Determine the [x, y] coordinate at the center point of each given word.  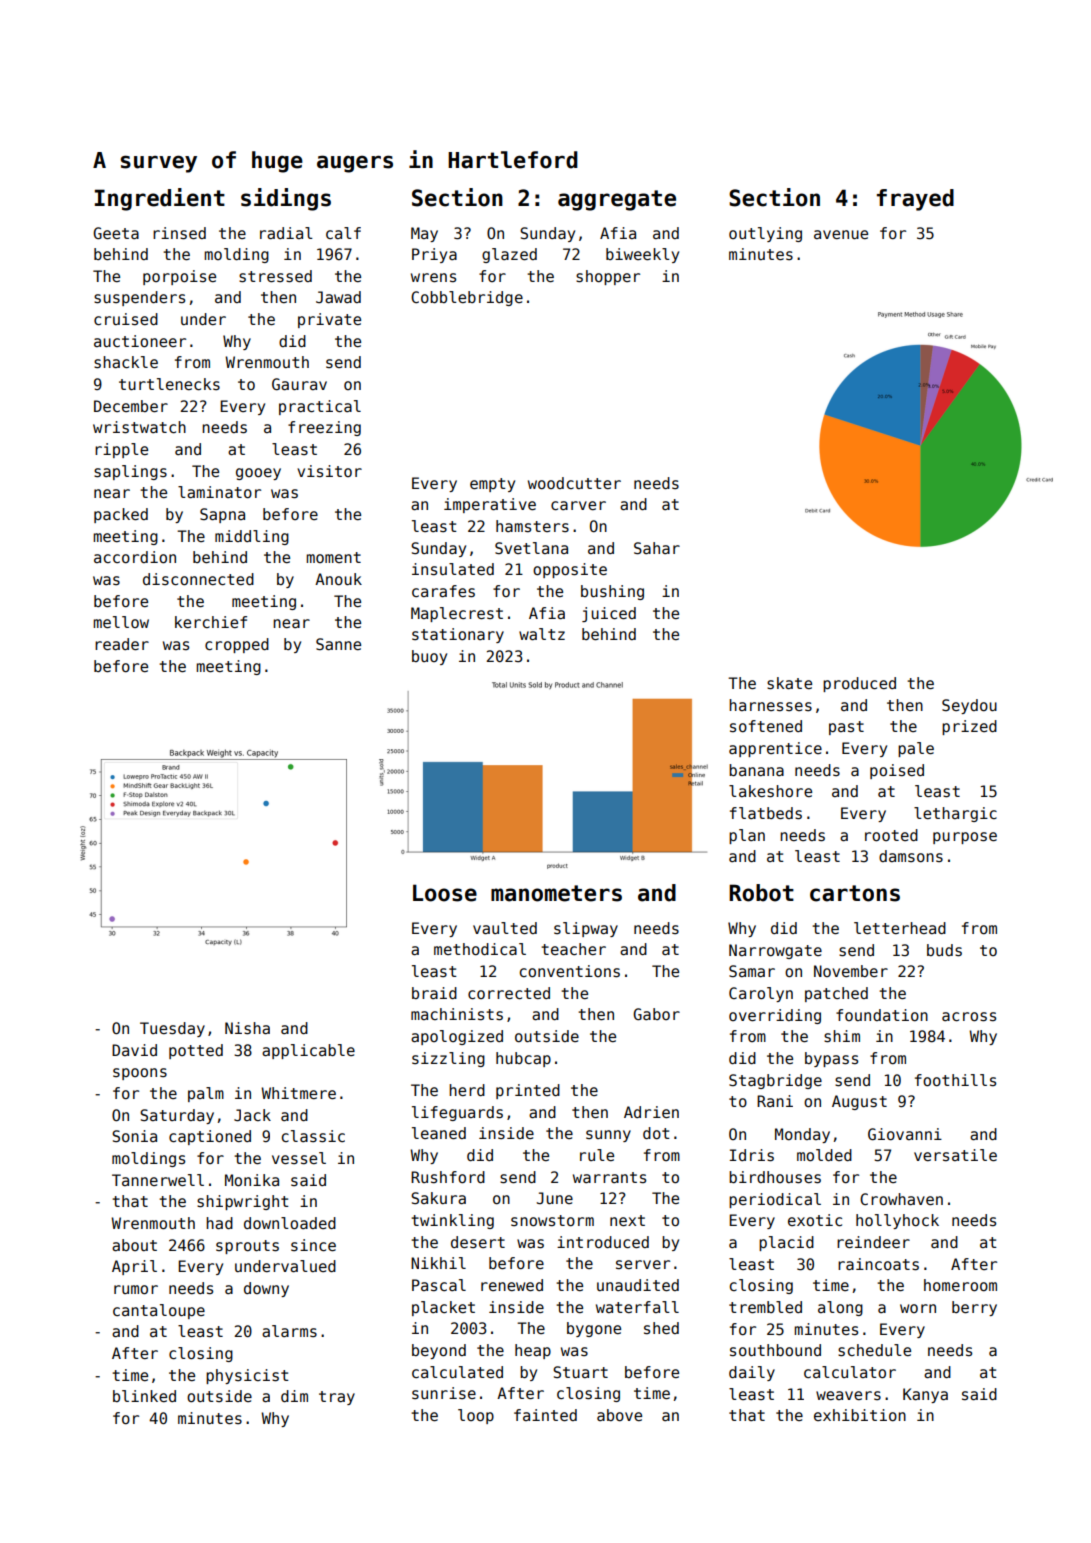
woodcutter [574, 483]
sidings [286, 199]
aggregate [617, 200]
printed [528, 1091]
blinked [144, 1396]
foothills [955, 1080]
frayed [915, 200]
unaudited [638, 1285]
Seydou [969, 706]
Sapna [222, 515]
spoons [140, 1074]
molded [824, 1155]
